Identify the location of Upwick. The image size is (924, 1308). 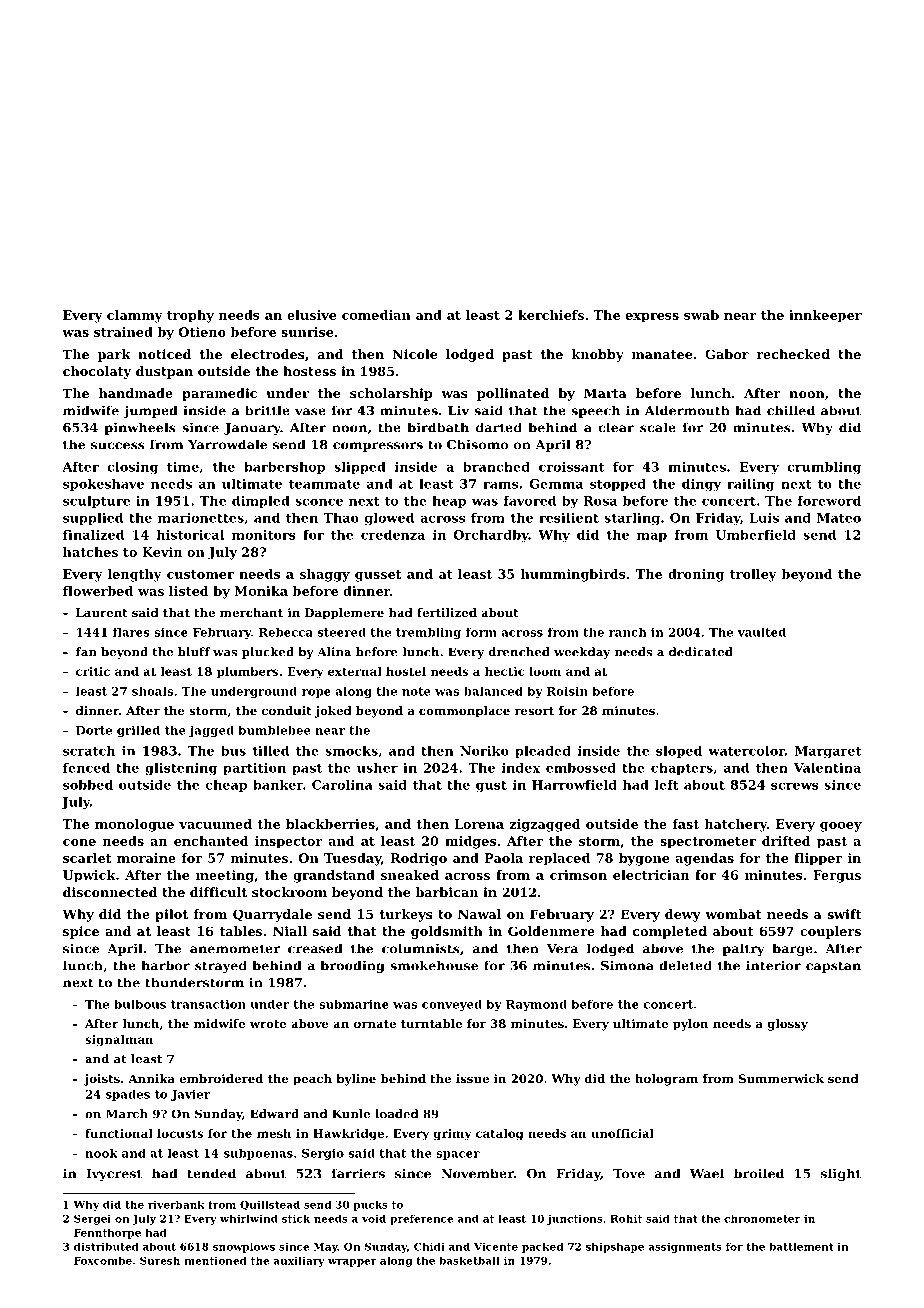
(89, 876).
